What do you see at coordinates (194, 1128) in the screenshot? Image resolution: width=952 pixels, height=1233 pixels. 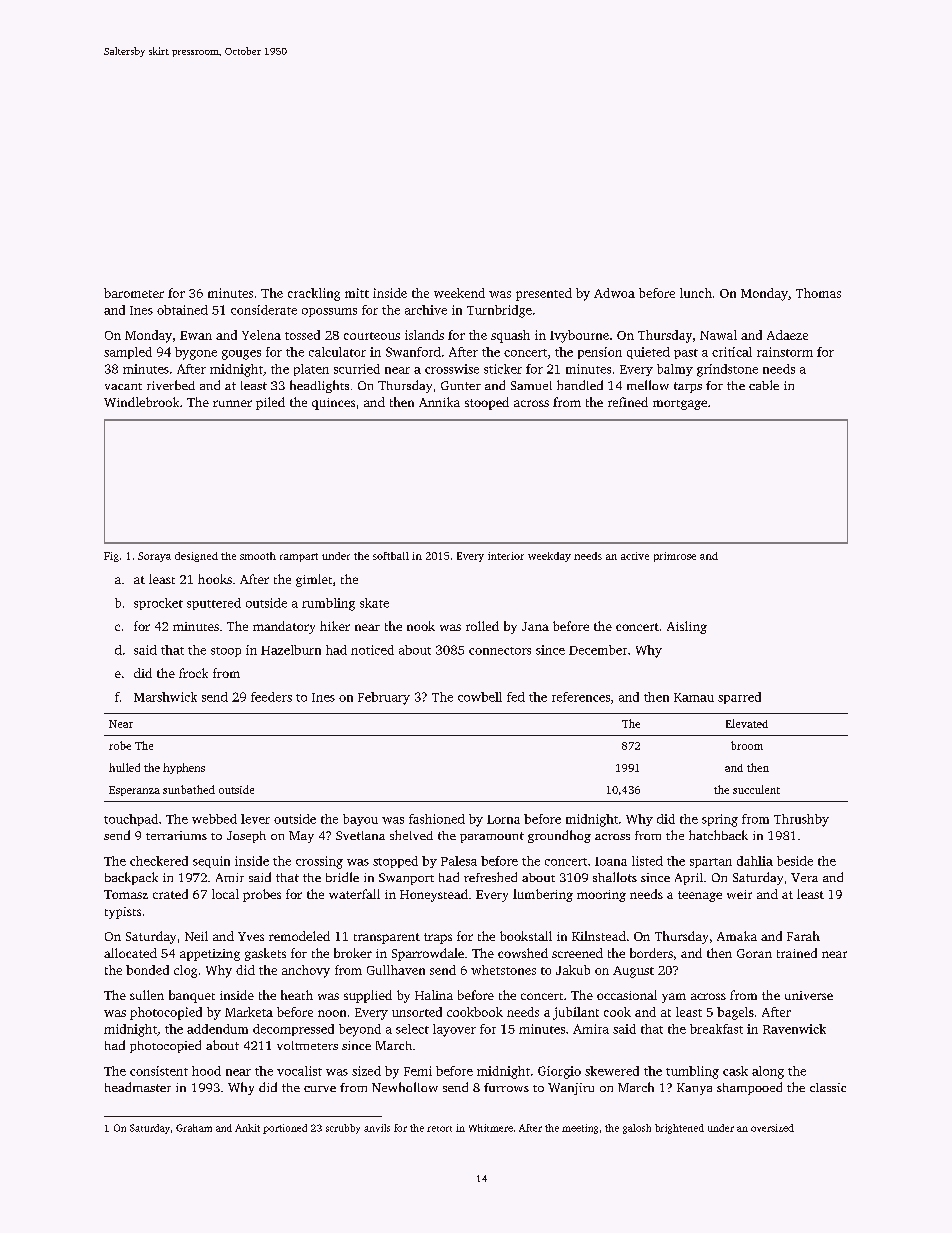 I see `Graham` at bounding box center [194, 1128].
